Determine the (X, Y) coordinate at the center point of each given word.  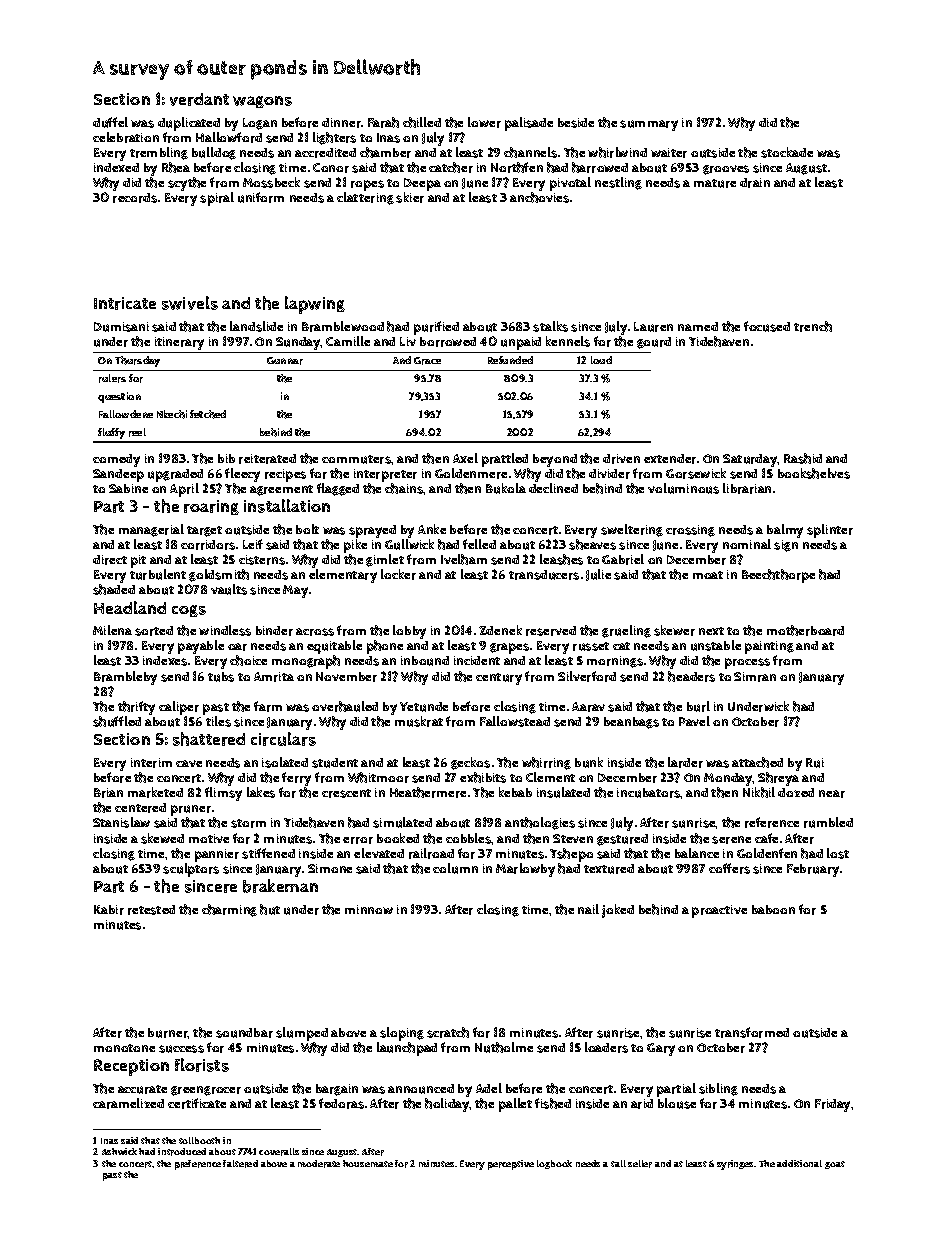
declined (553, 488)
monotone (124, 1048)
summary (649, 125)
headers (691, 676)
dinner (341, 123)
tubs (221, 677)
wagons (262, 102)
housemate (368, 1163)
